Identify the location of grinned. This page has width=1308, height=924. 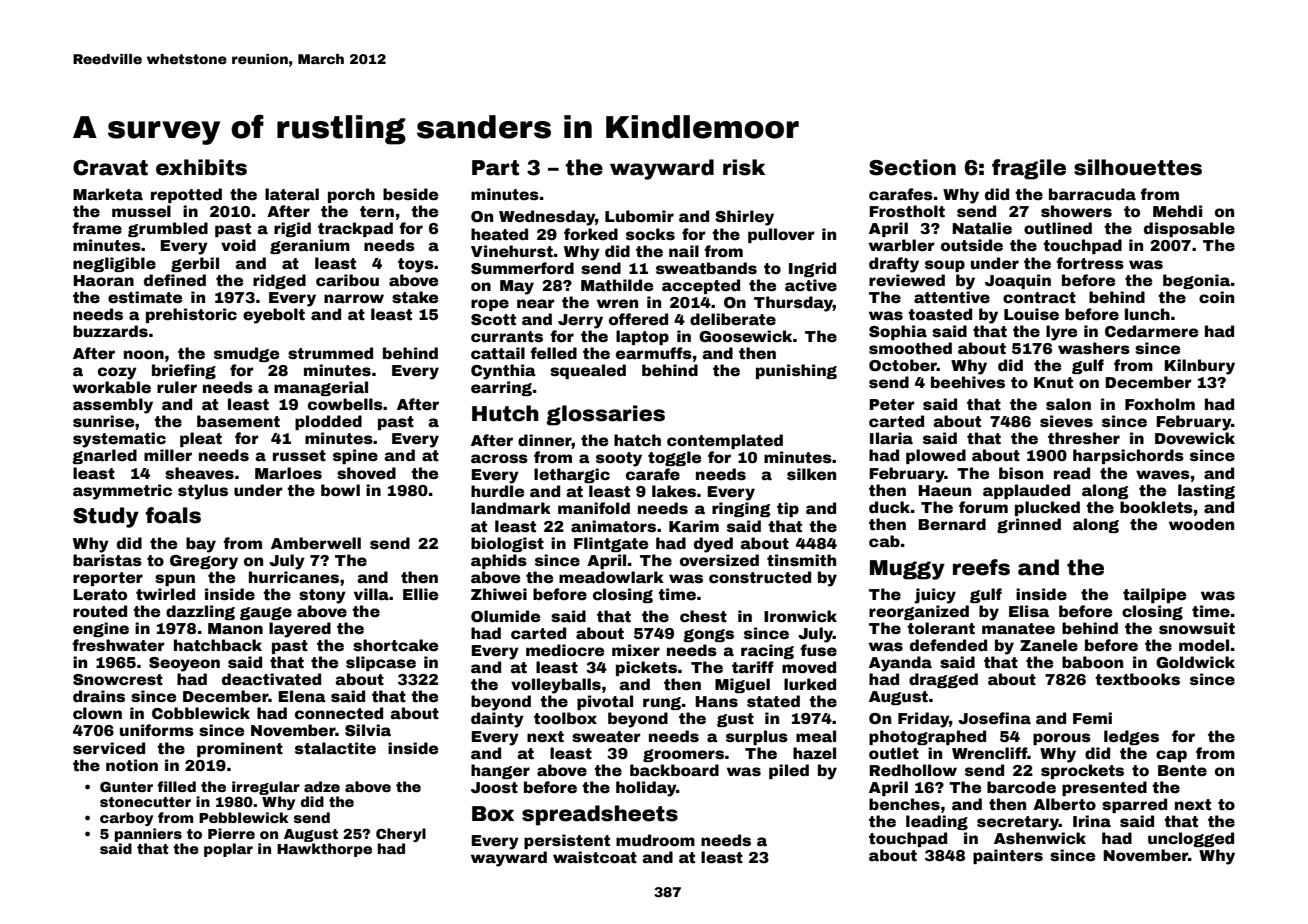
(1029, 525).
